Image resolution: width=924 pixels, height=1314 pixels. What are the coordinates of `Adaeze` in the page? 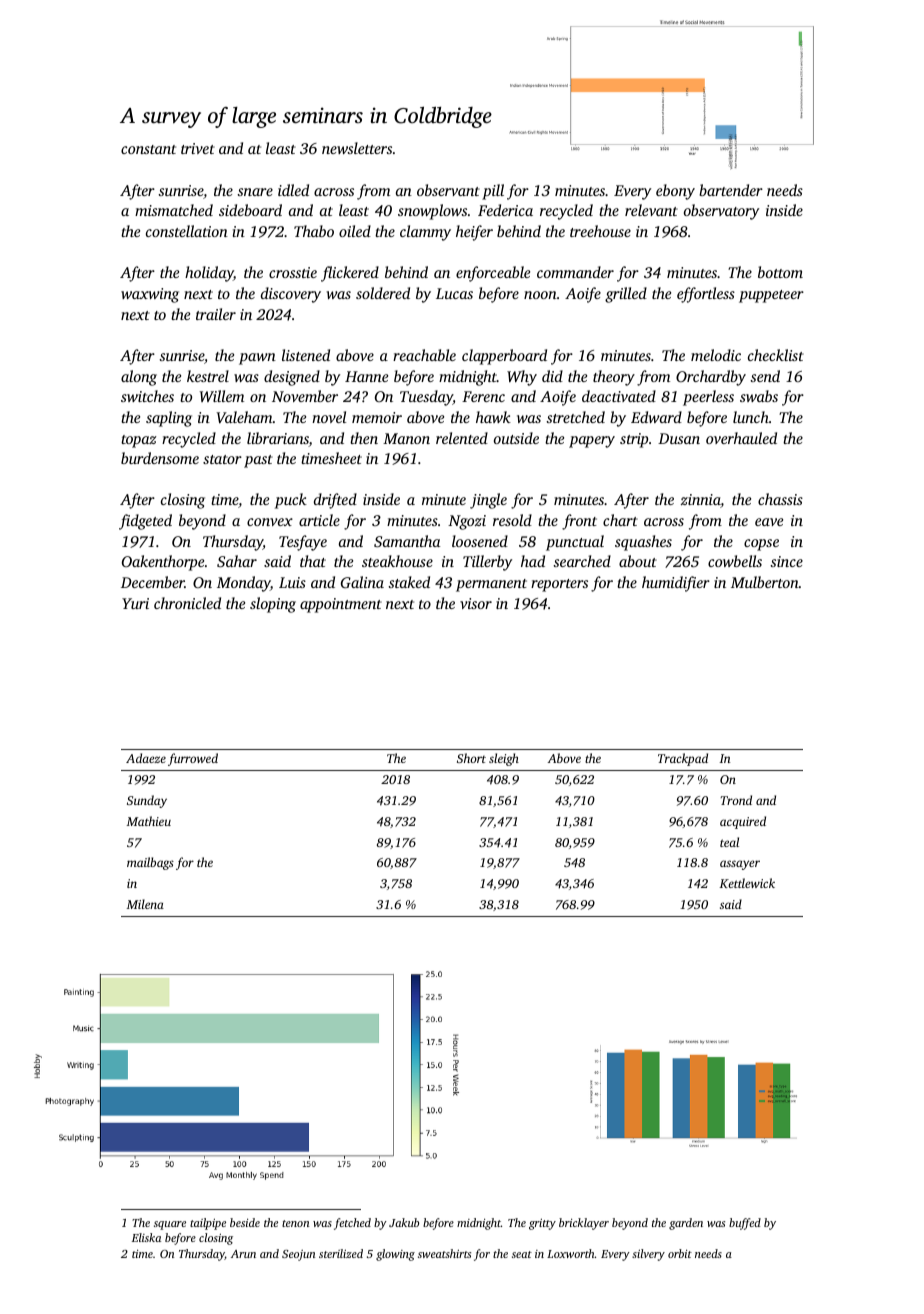 It's located at (146, 758).
